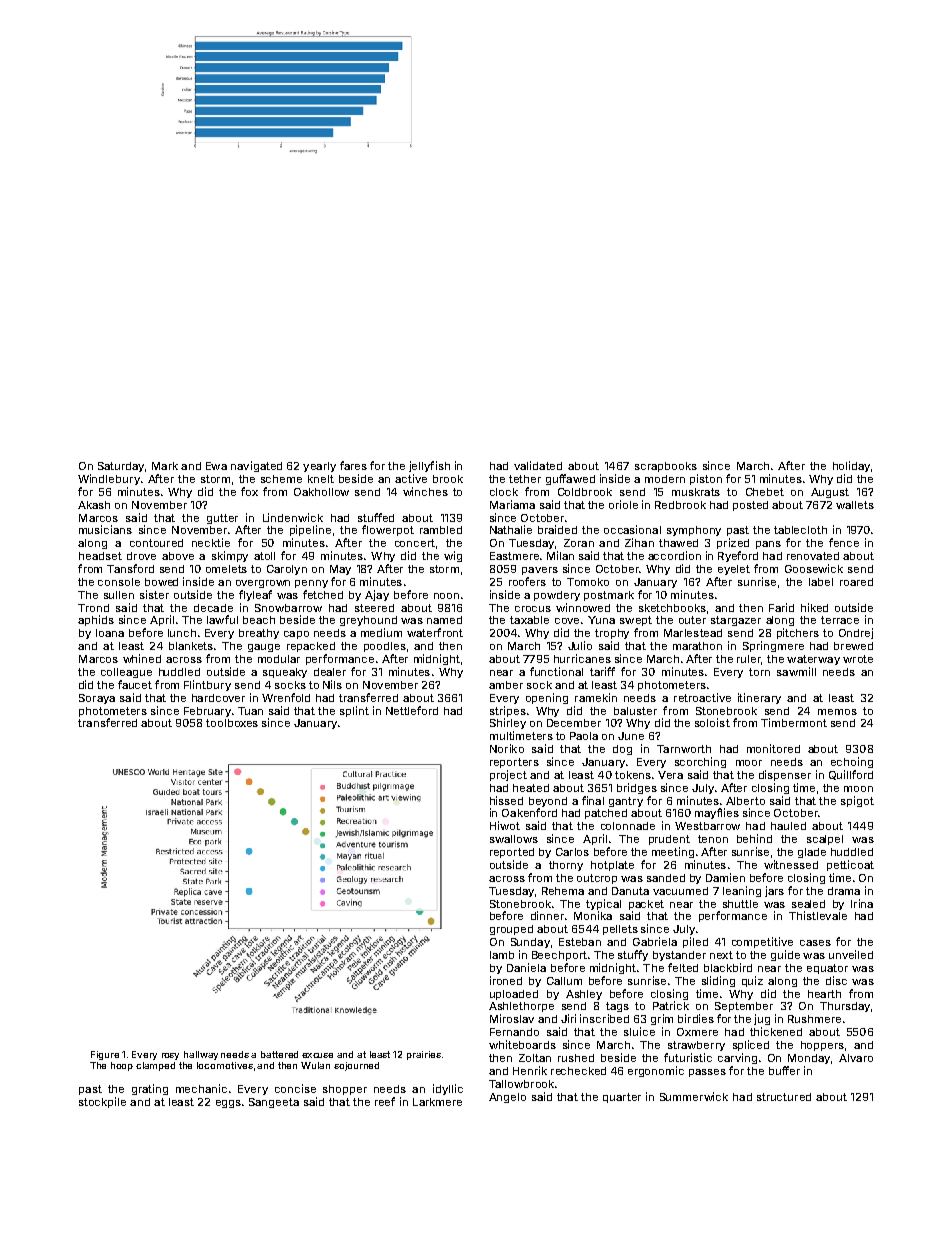 The width and height of the document is (952, 1233). What do you see at coordinates (666, 467) in the document?
I see `scrapbooks` at bounding box center [666, 467].
